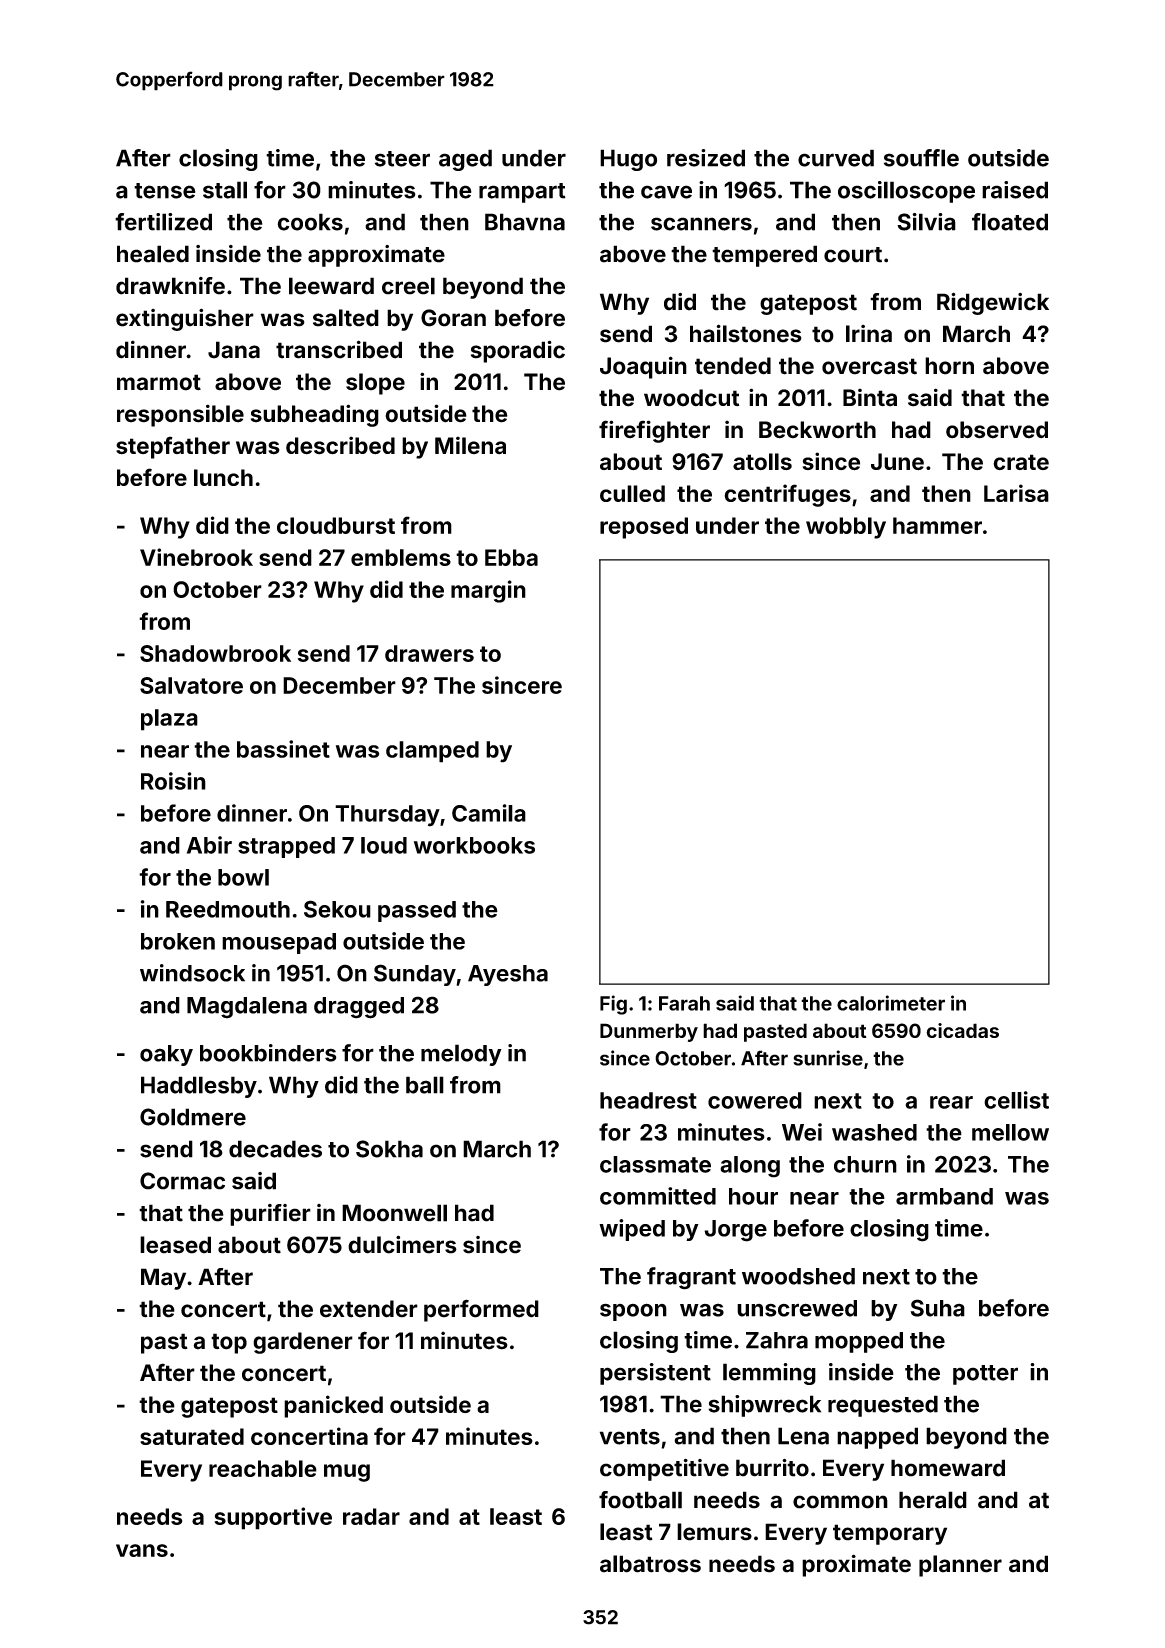  Describe the element at coordinates (836, 158) in the document. I see `curved` at that location.
